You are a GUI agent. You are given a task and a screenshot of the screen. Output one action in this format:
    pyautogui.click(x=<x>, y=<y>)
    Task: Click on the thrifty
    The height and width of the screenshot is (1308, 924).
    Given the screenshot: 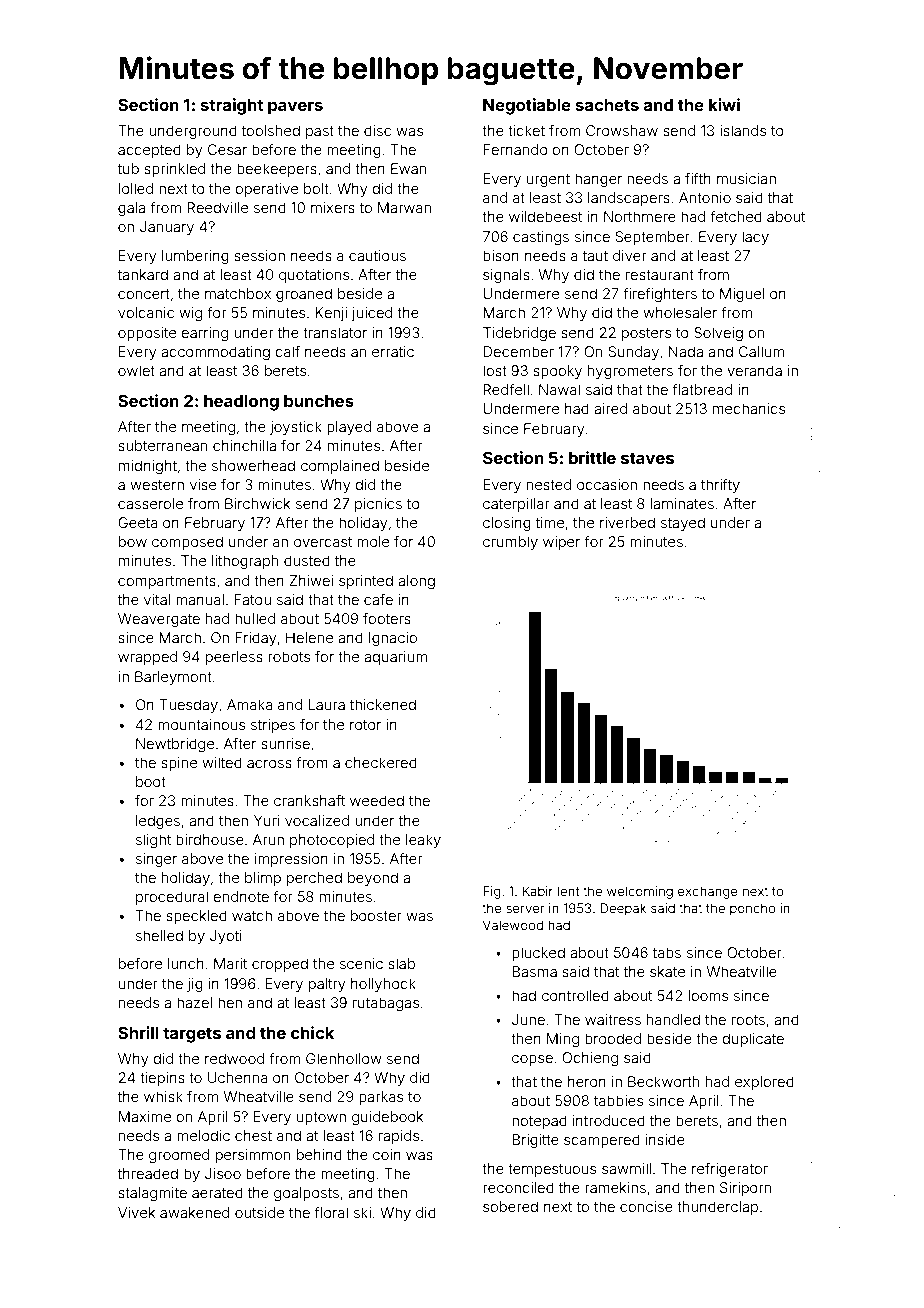 What is the action you would take?
    pyautogui.click(x=720, y=486)
